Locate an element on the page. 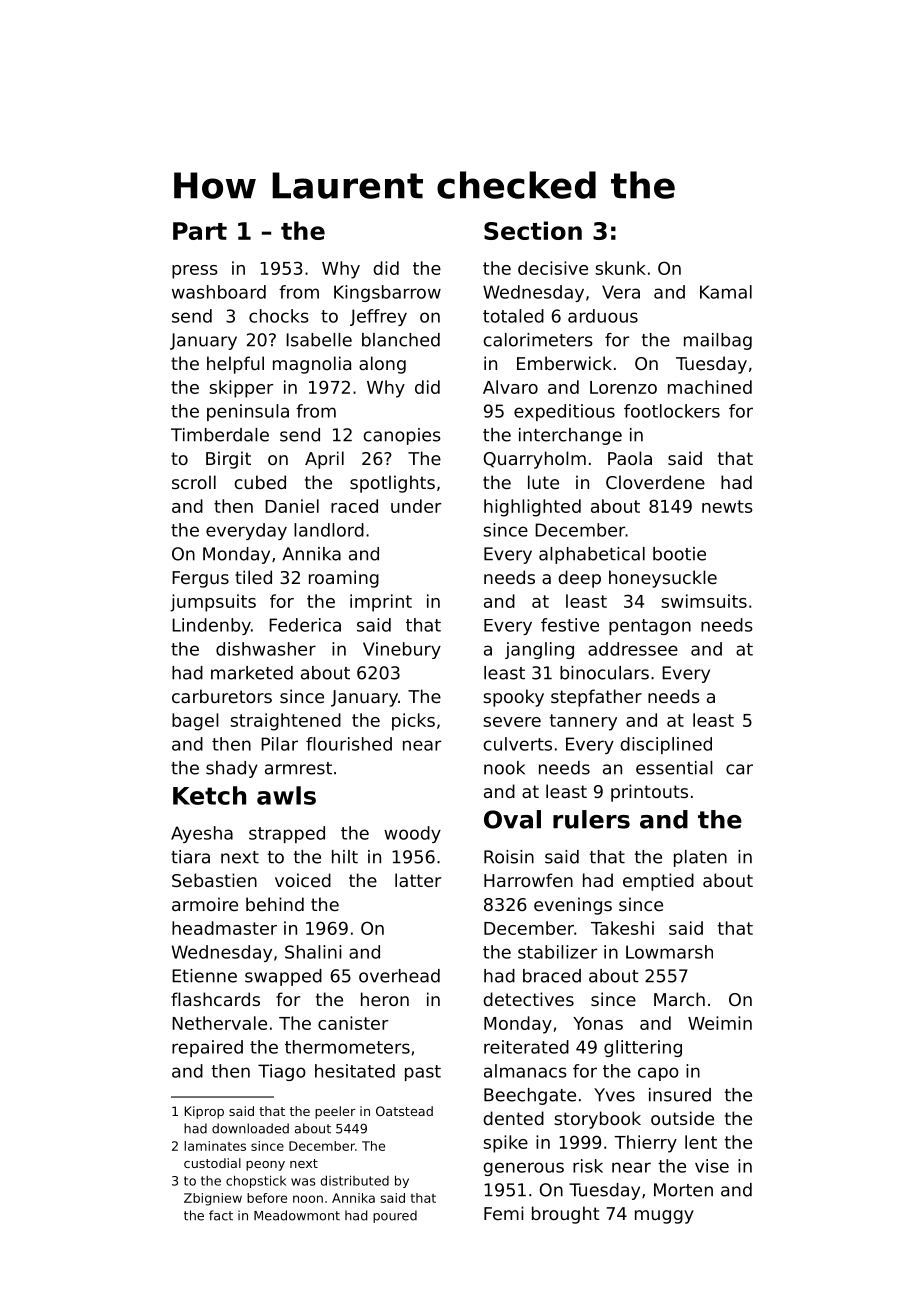 This image has height=1311, width=924. Roisin is located at coordinates (509, 857).
